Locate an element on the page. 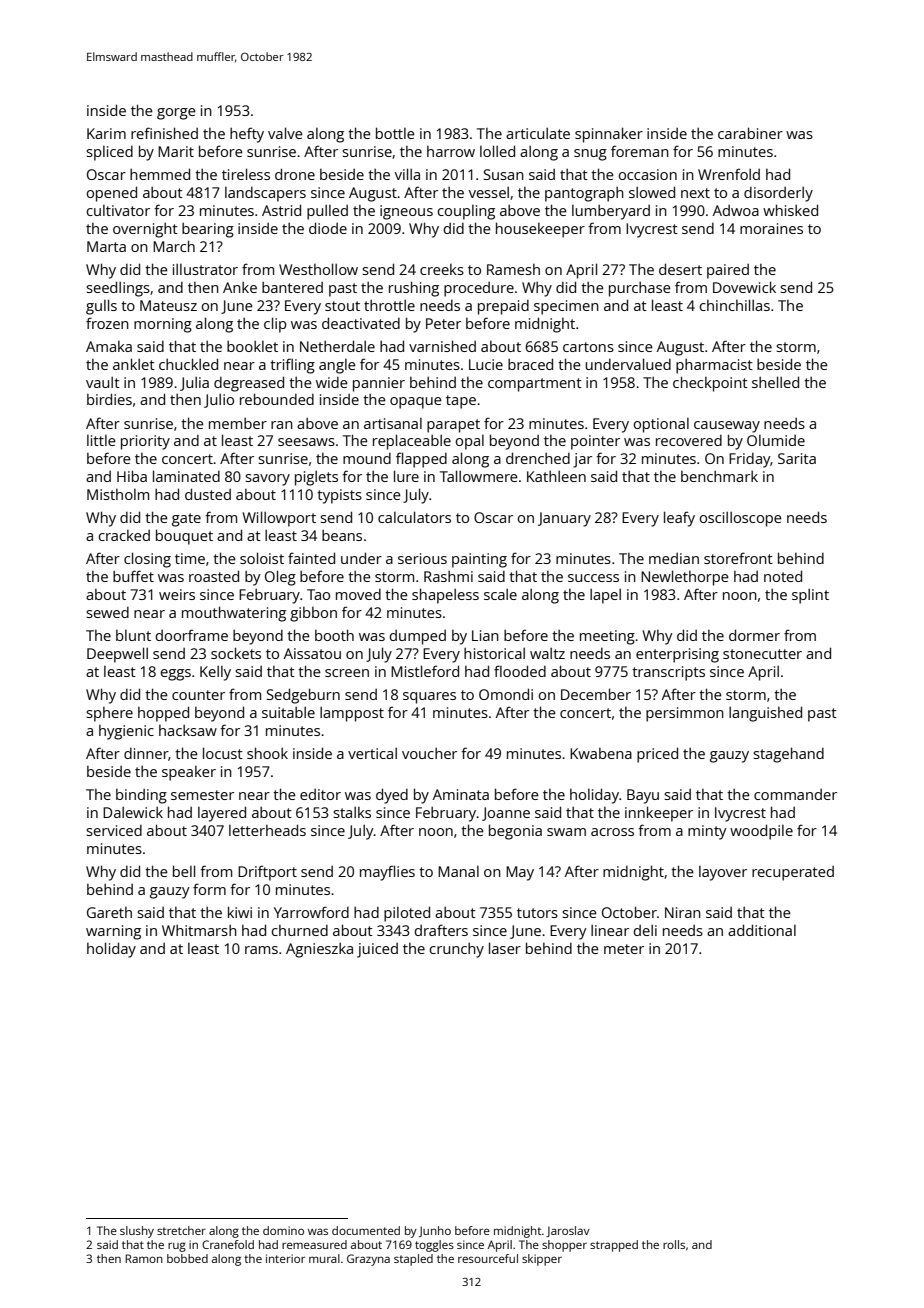 This document has width=924, height=1308. bobbed is located at coordinates (187, 1258).
